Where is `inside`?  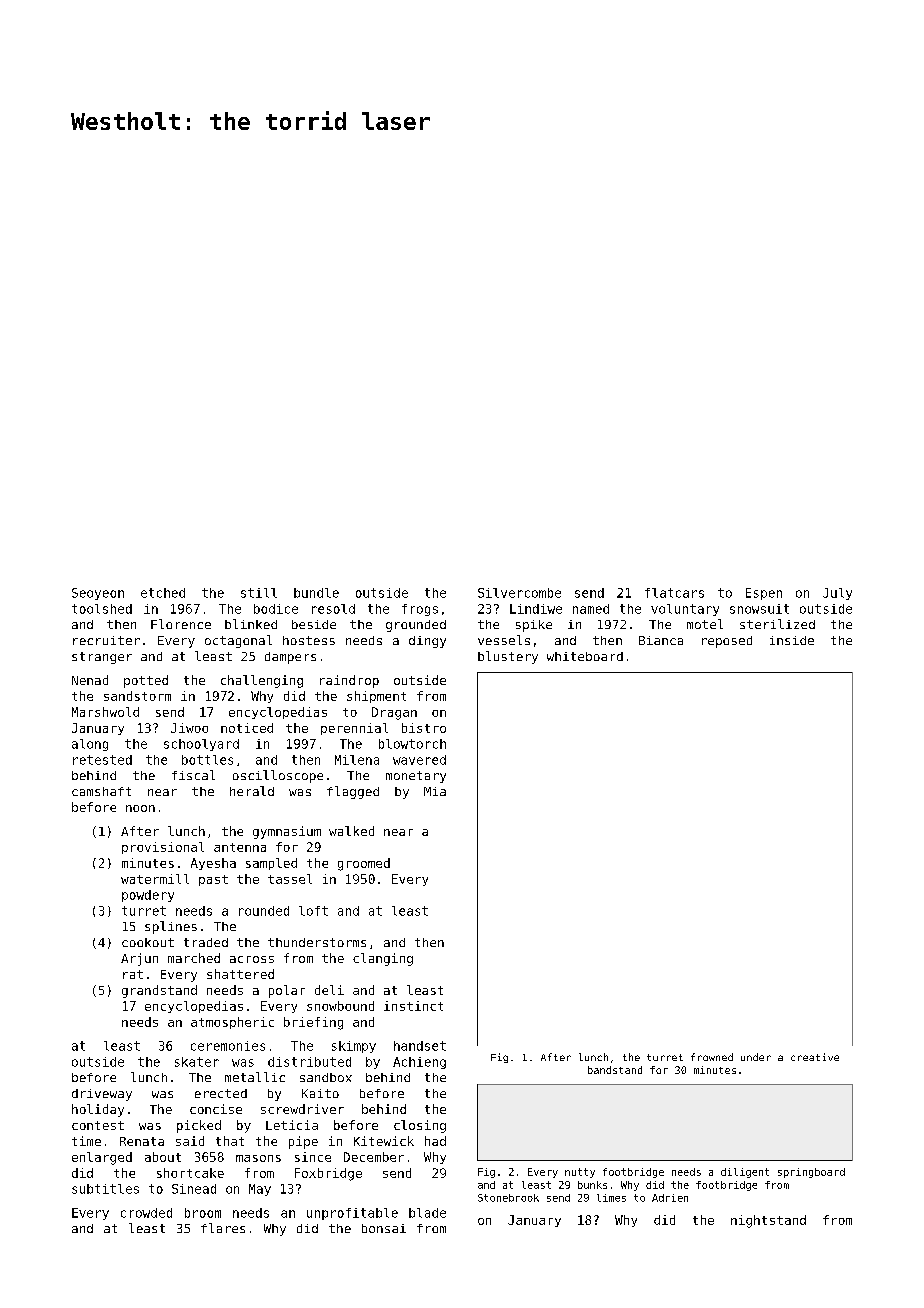 inside is located at coordinates (792, 640).
